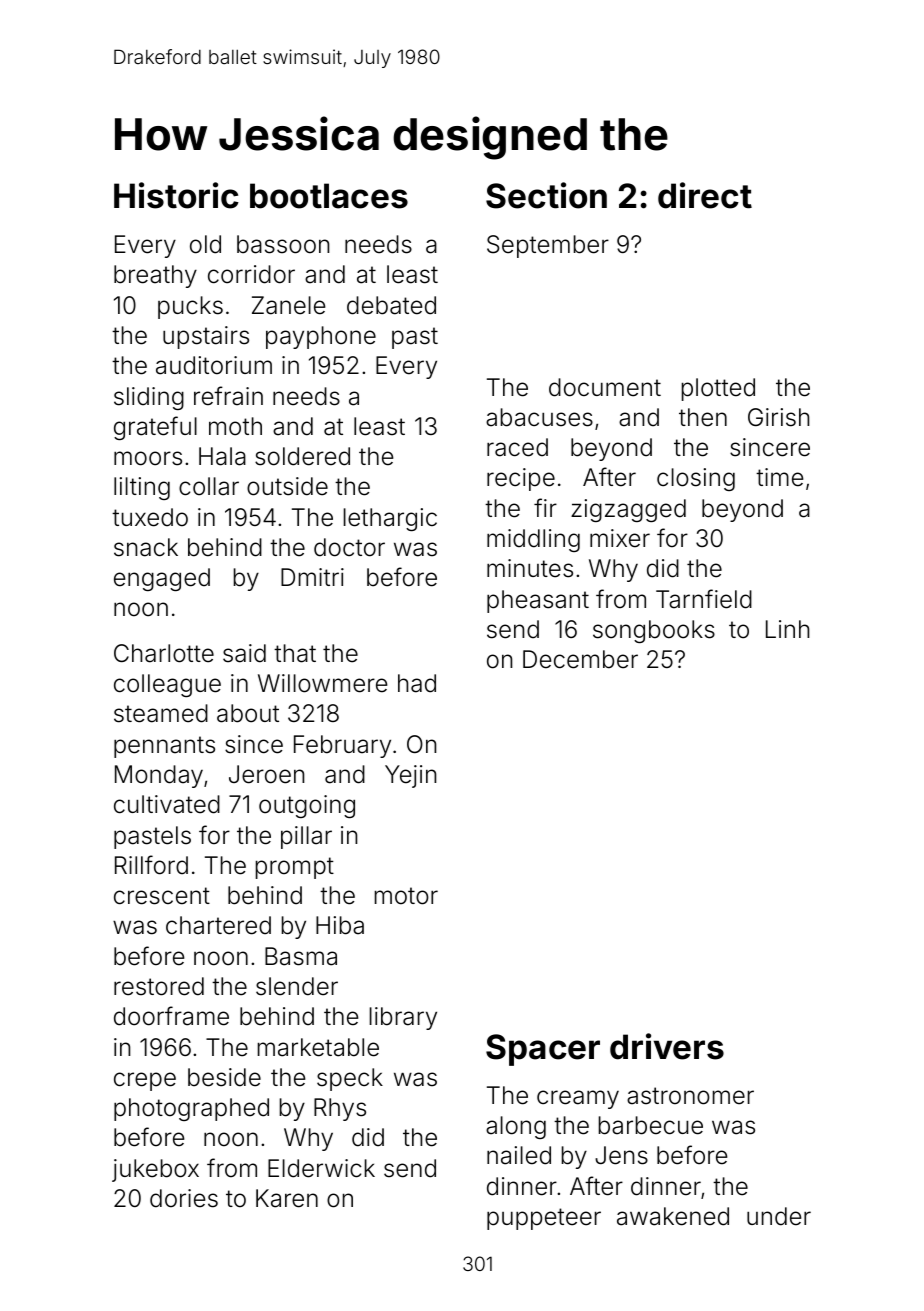  Describe the element at coordinates (287, 1198) in the screenshot. I see `Karen` at that location.
